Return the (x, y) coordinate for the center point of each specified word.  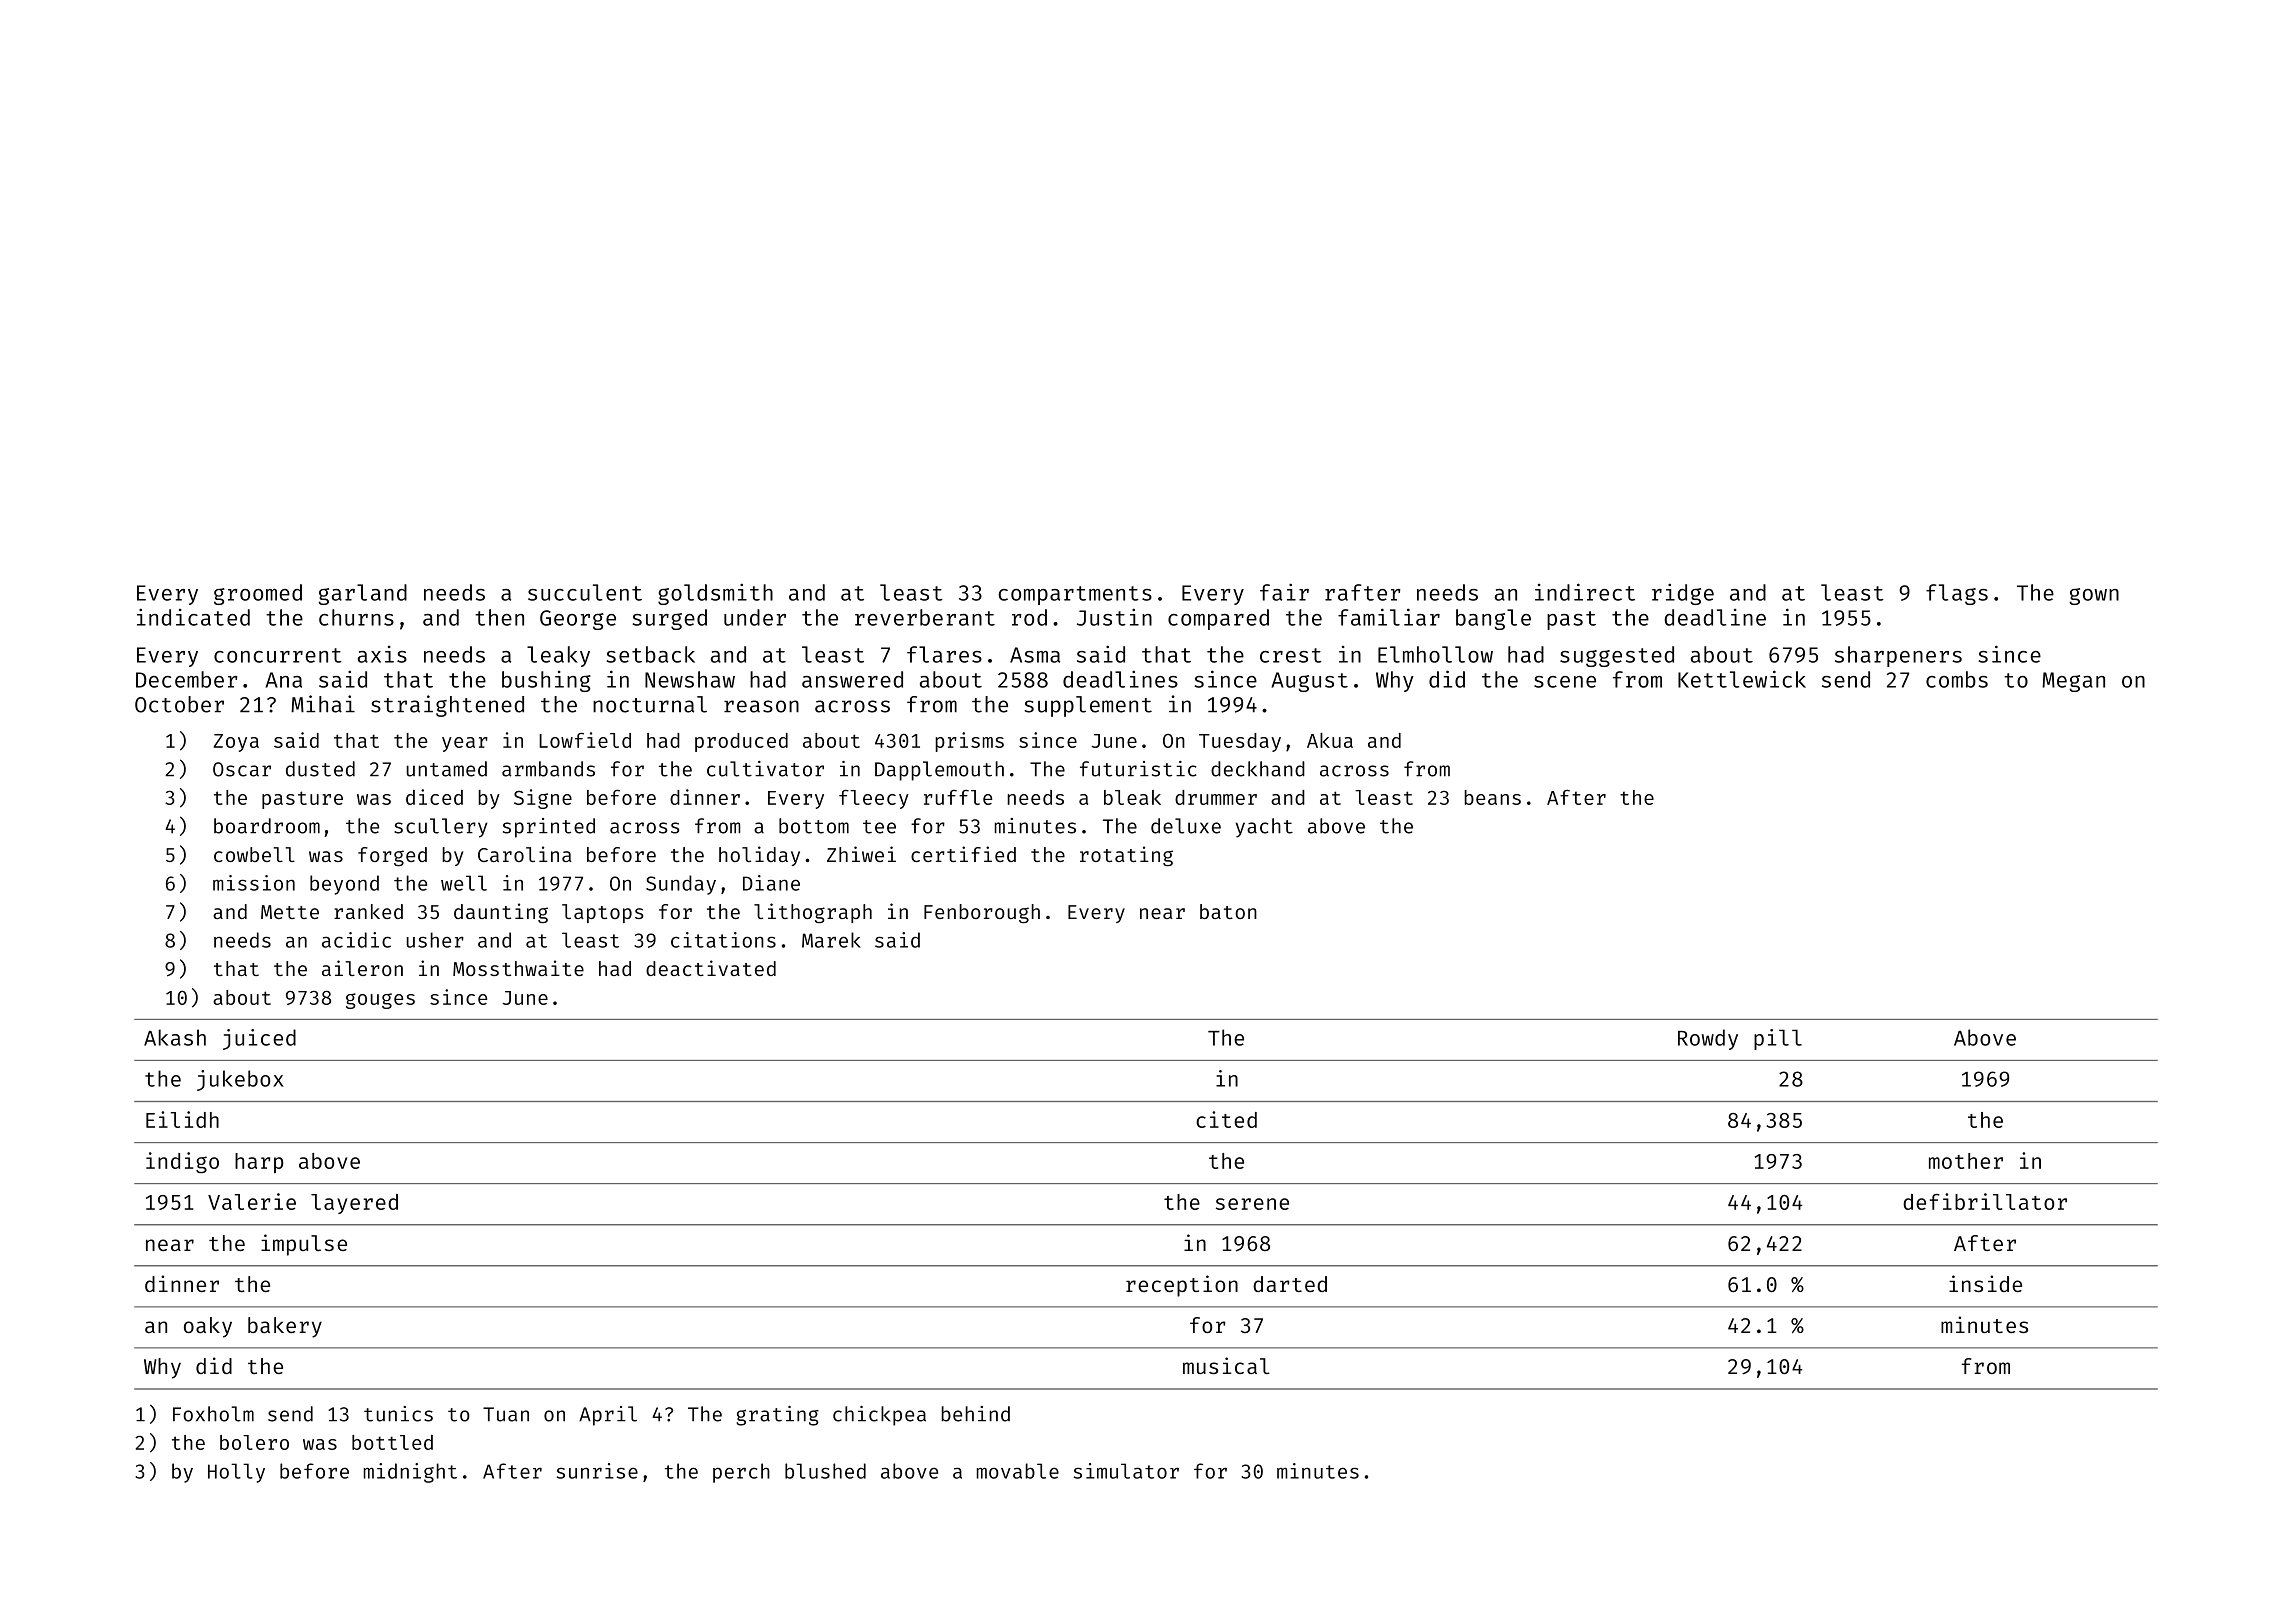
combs (1957, 679)
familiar (1389, 617)
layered (354, 1204)
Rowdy (1708, 1039)
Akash (175, 1037)
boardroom (267, 826)
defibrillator (1985, 1201)
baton (1228, 911)
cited (1226, 1119)
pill (1778, 1039)
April (608, 1416)
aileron (362, 968)
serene (1252, 1204)
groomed (258, 594)
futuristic (1138, 769)
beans (1493, 797)
